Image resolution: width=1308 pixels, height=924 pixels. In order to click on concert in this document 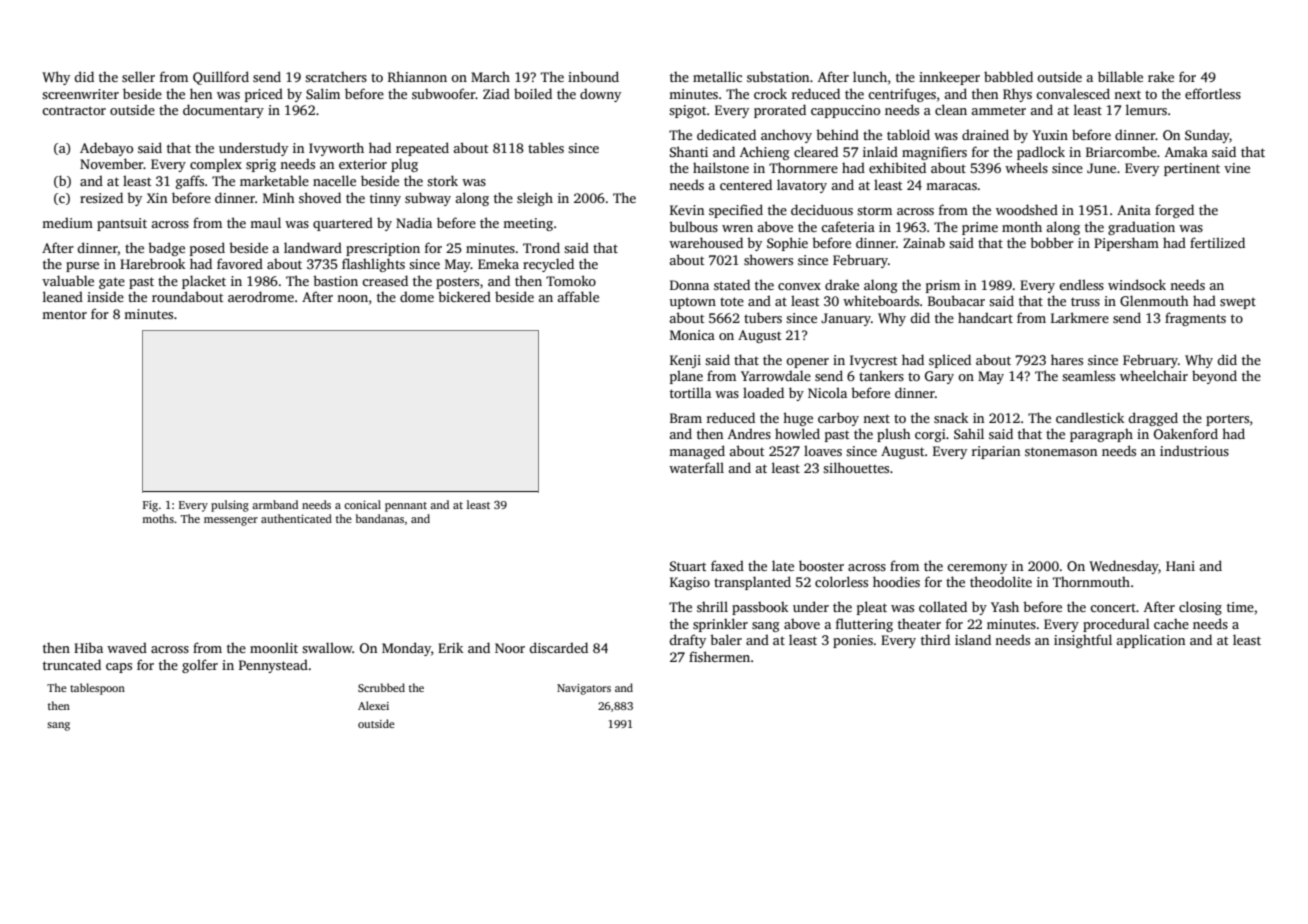, I will do `click(1113, 607)`.
